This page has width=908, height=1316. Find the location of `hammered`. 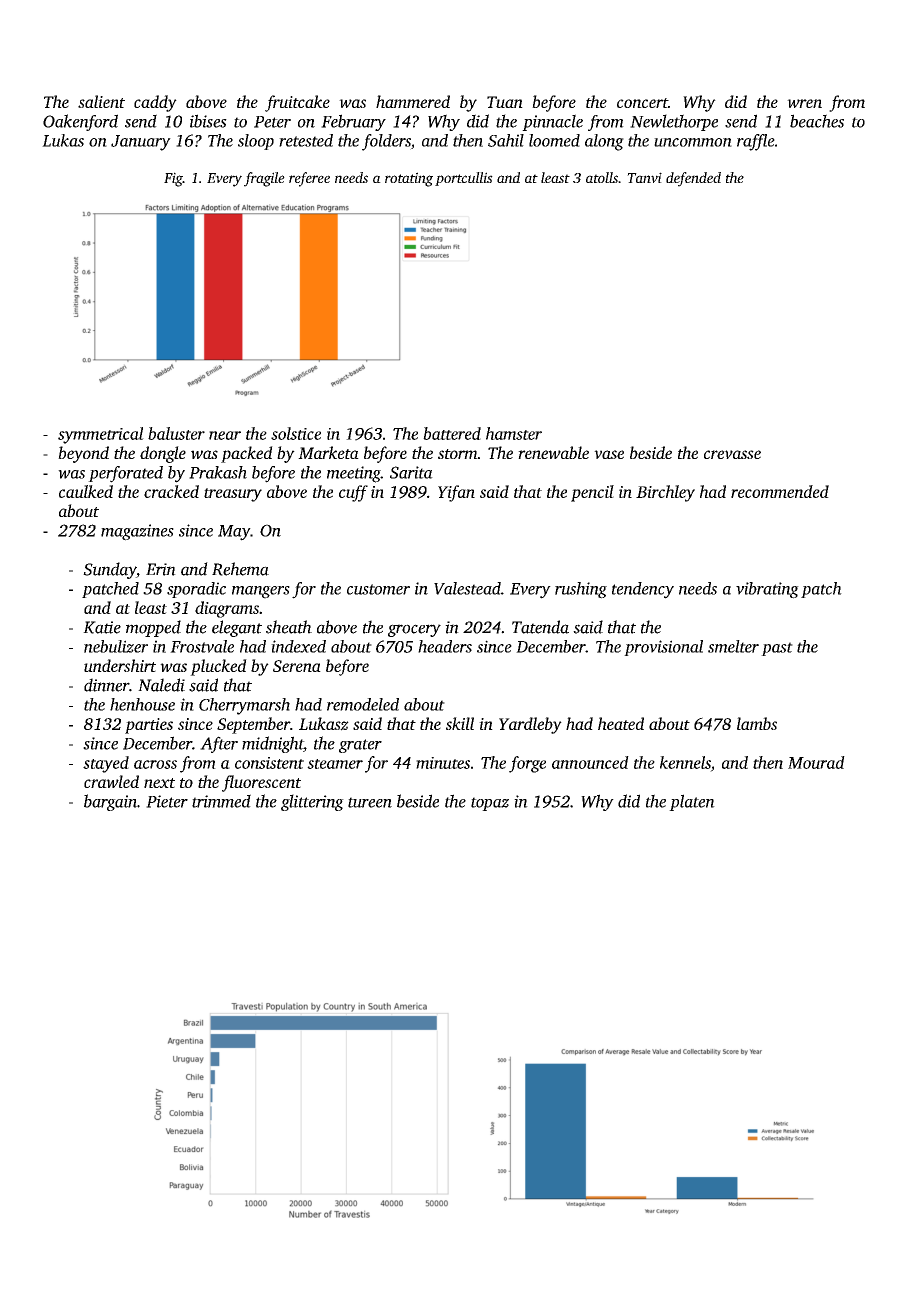

hammered is located at coordinates (413, 101).
